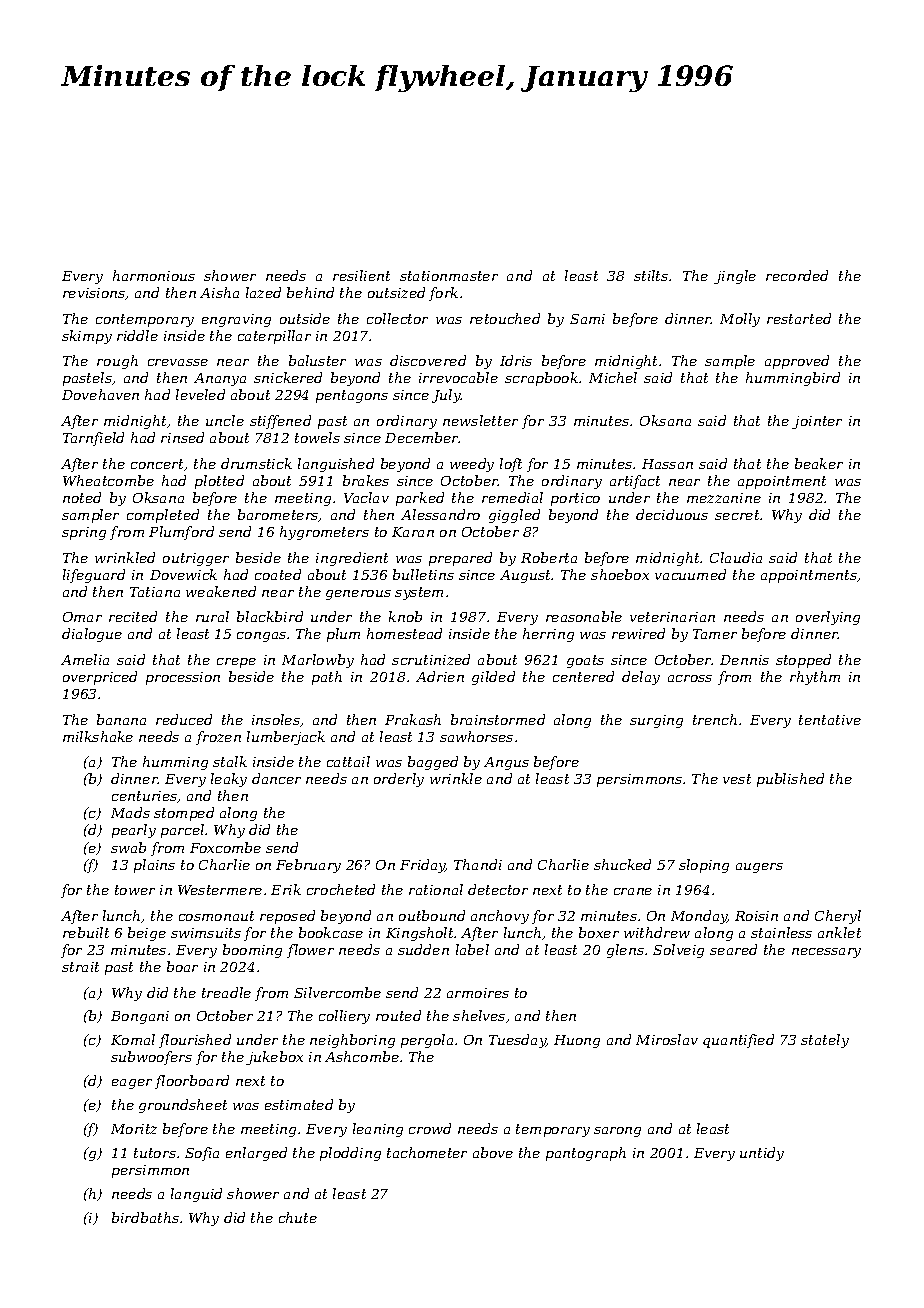  Describe the element at coordinates (236, 320) in the image. I see `engraving` at that location.
